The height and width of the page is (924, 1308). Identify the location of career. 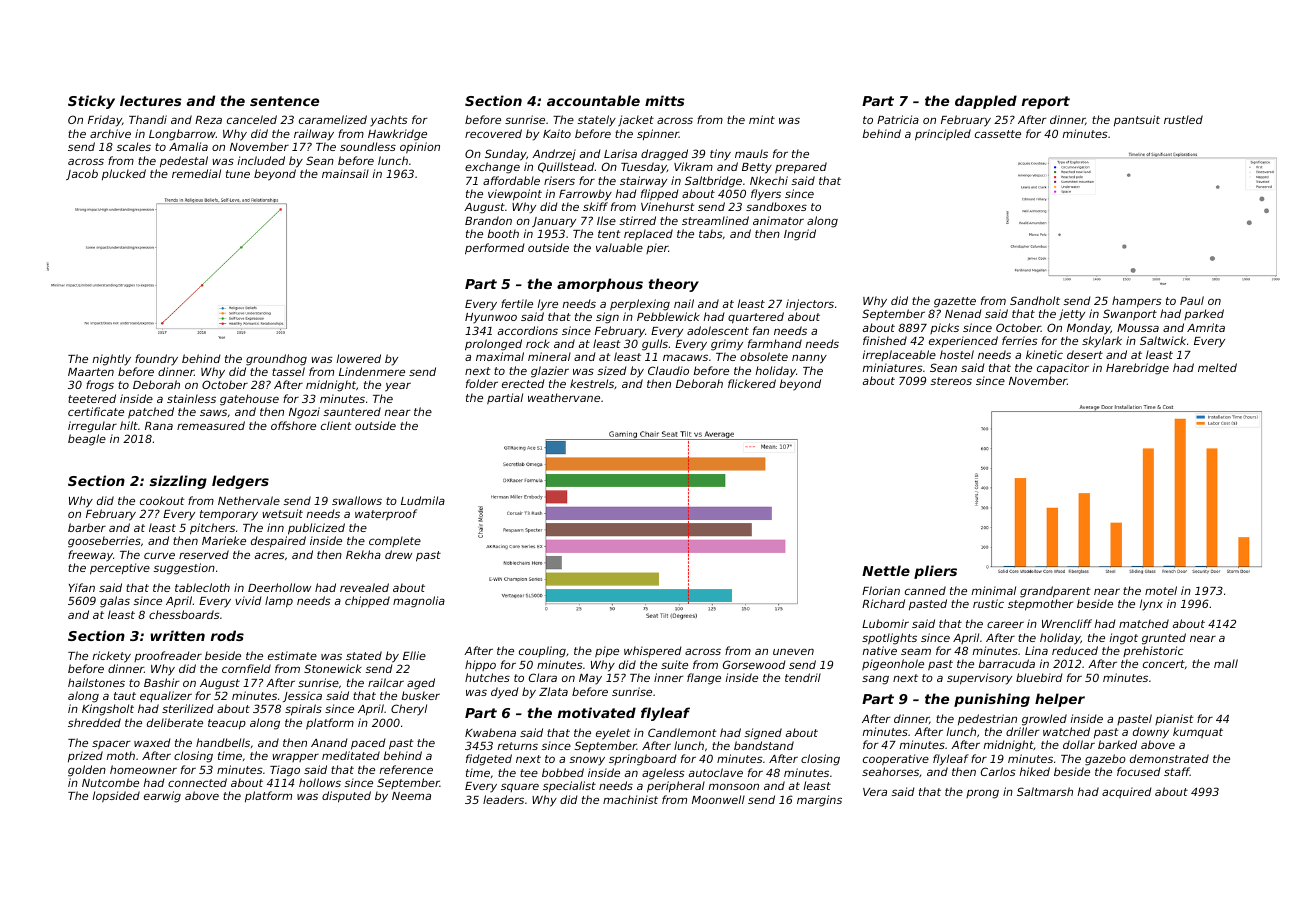
(1005, 624).
